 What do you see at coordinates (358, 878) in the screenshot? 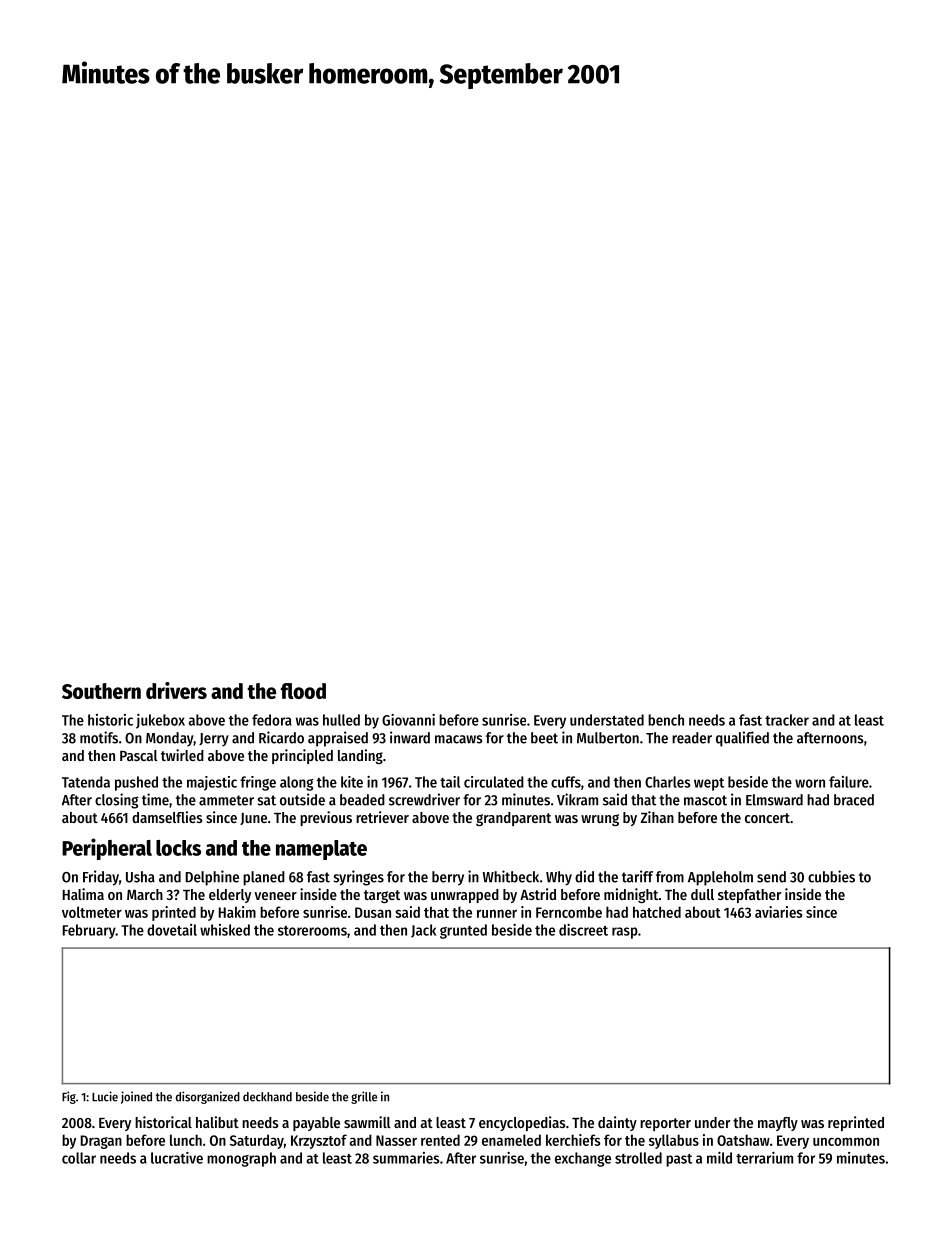
I see `syringes` at bounding box center [358, 878].
